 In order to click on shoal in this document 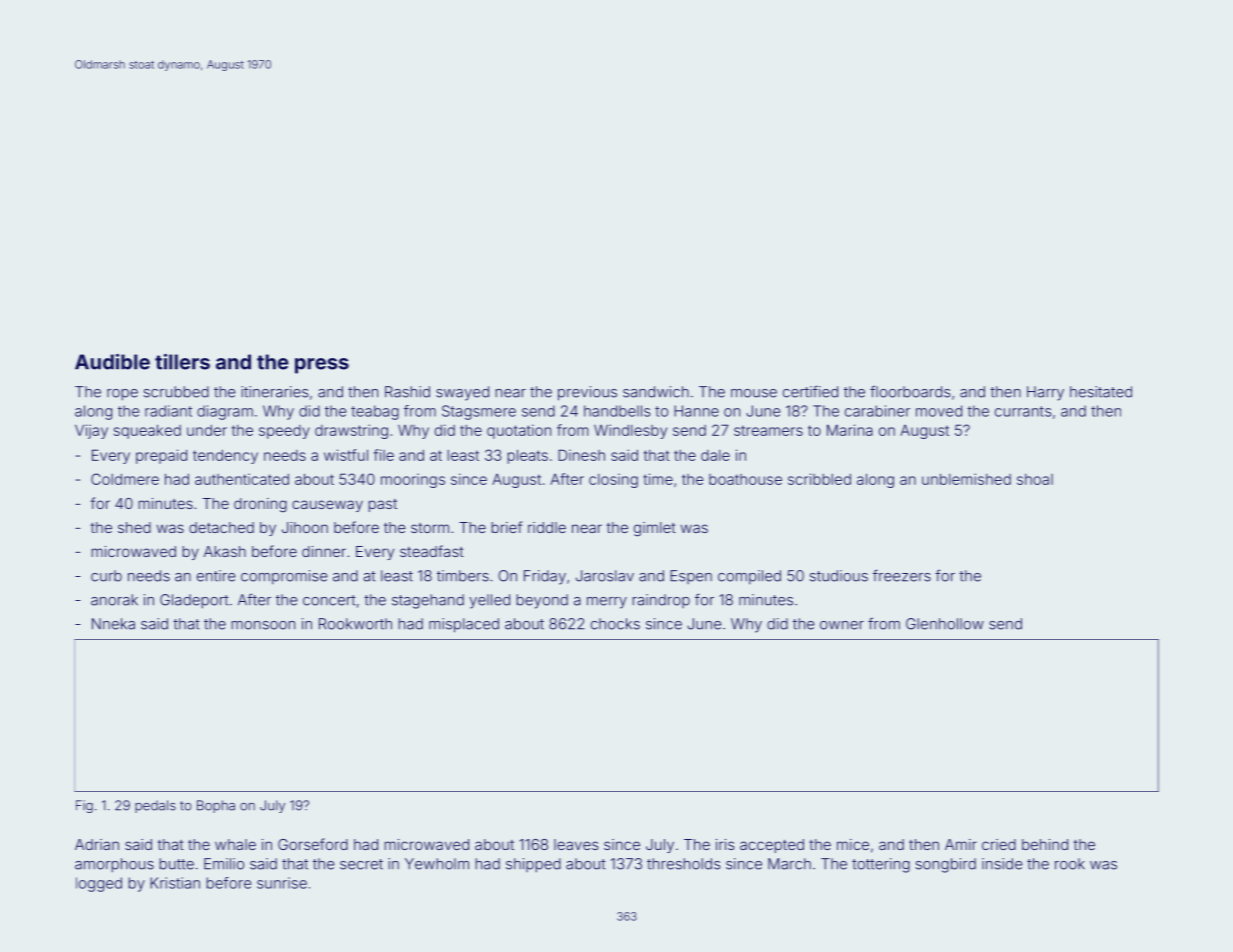, I will do `click(1035, 479)`.
